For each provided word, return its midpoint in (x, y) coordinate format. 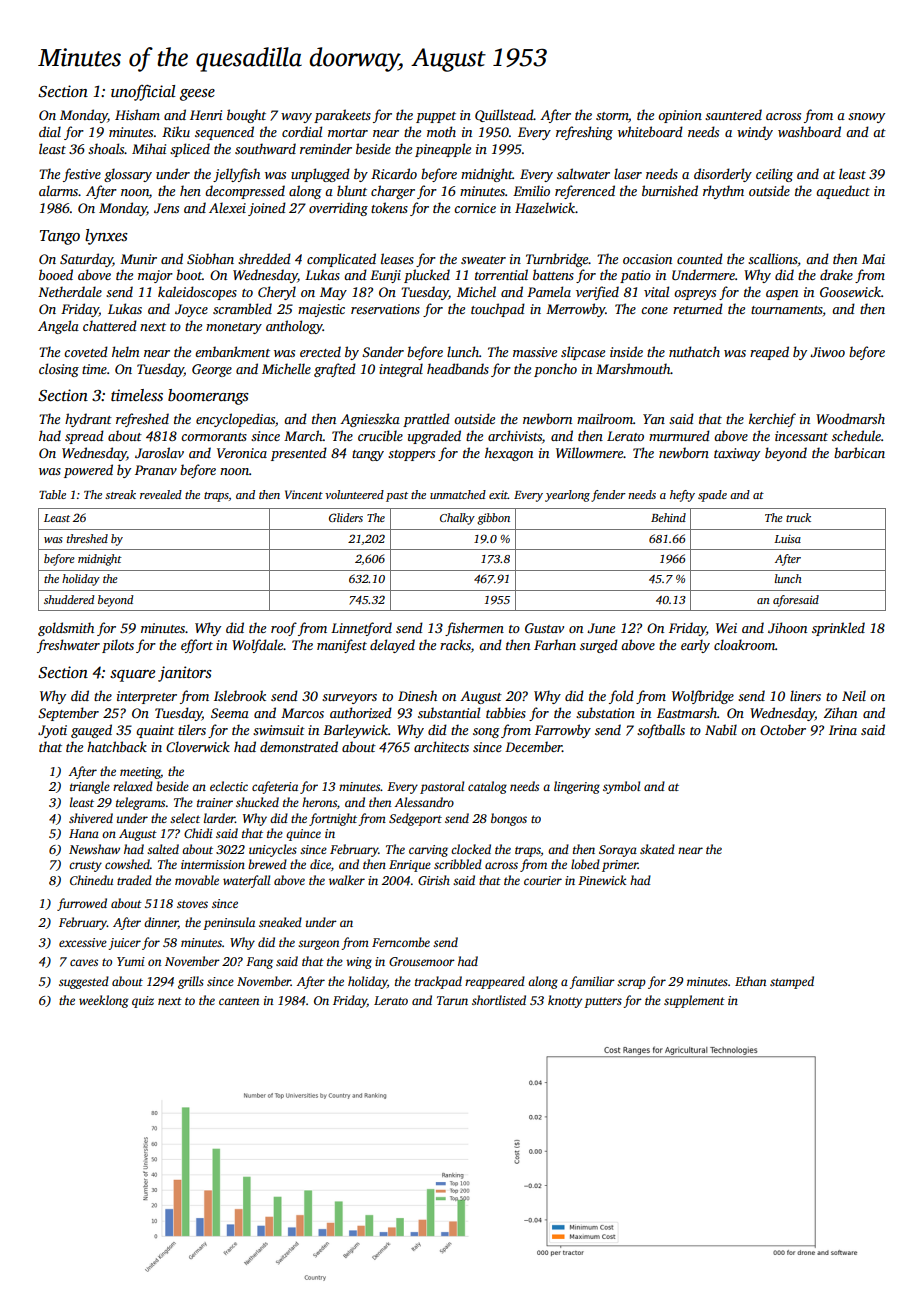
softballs (661, 731)
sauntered (733, 114)
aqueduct (843, 192)
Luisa (787, 538)
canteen (239, 1001)
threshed (87, 538)
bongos (509, 819)
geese (197, 95)
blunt (352, 190)
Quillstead (504, 115)
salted (163, 849)
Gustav (544, 628)
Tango (60, 237)
